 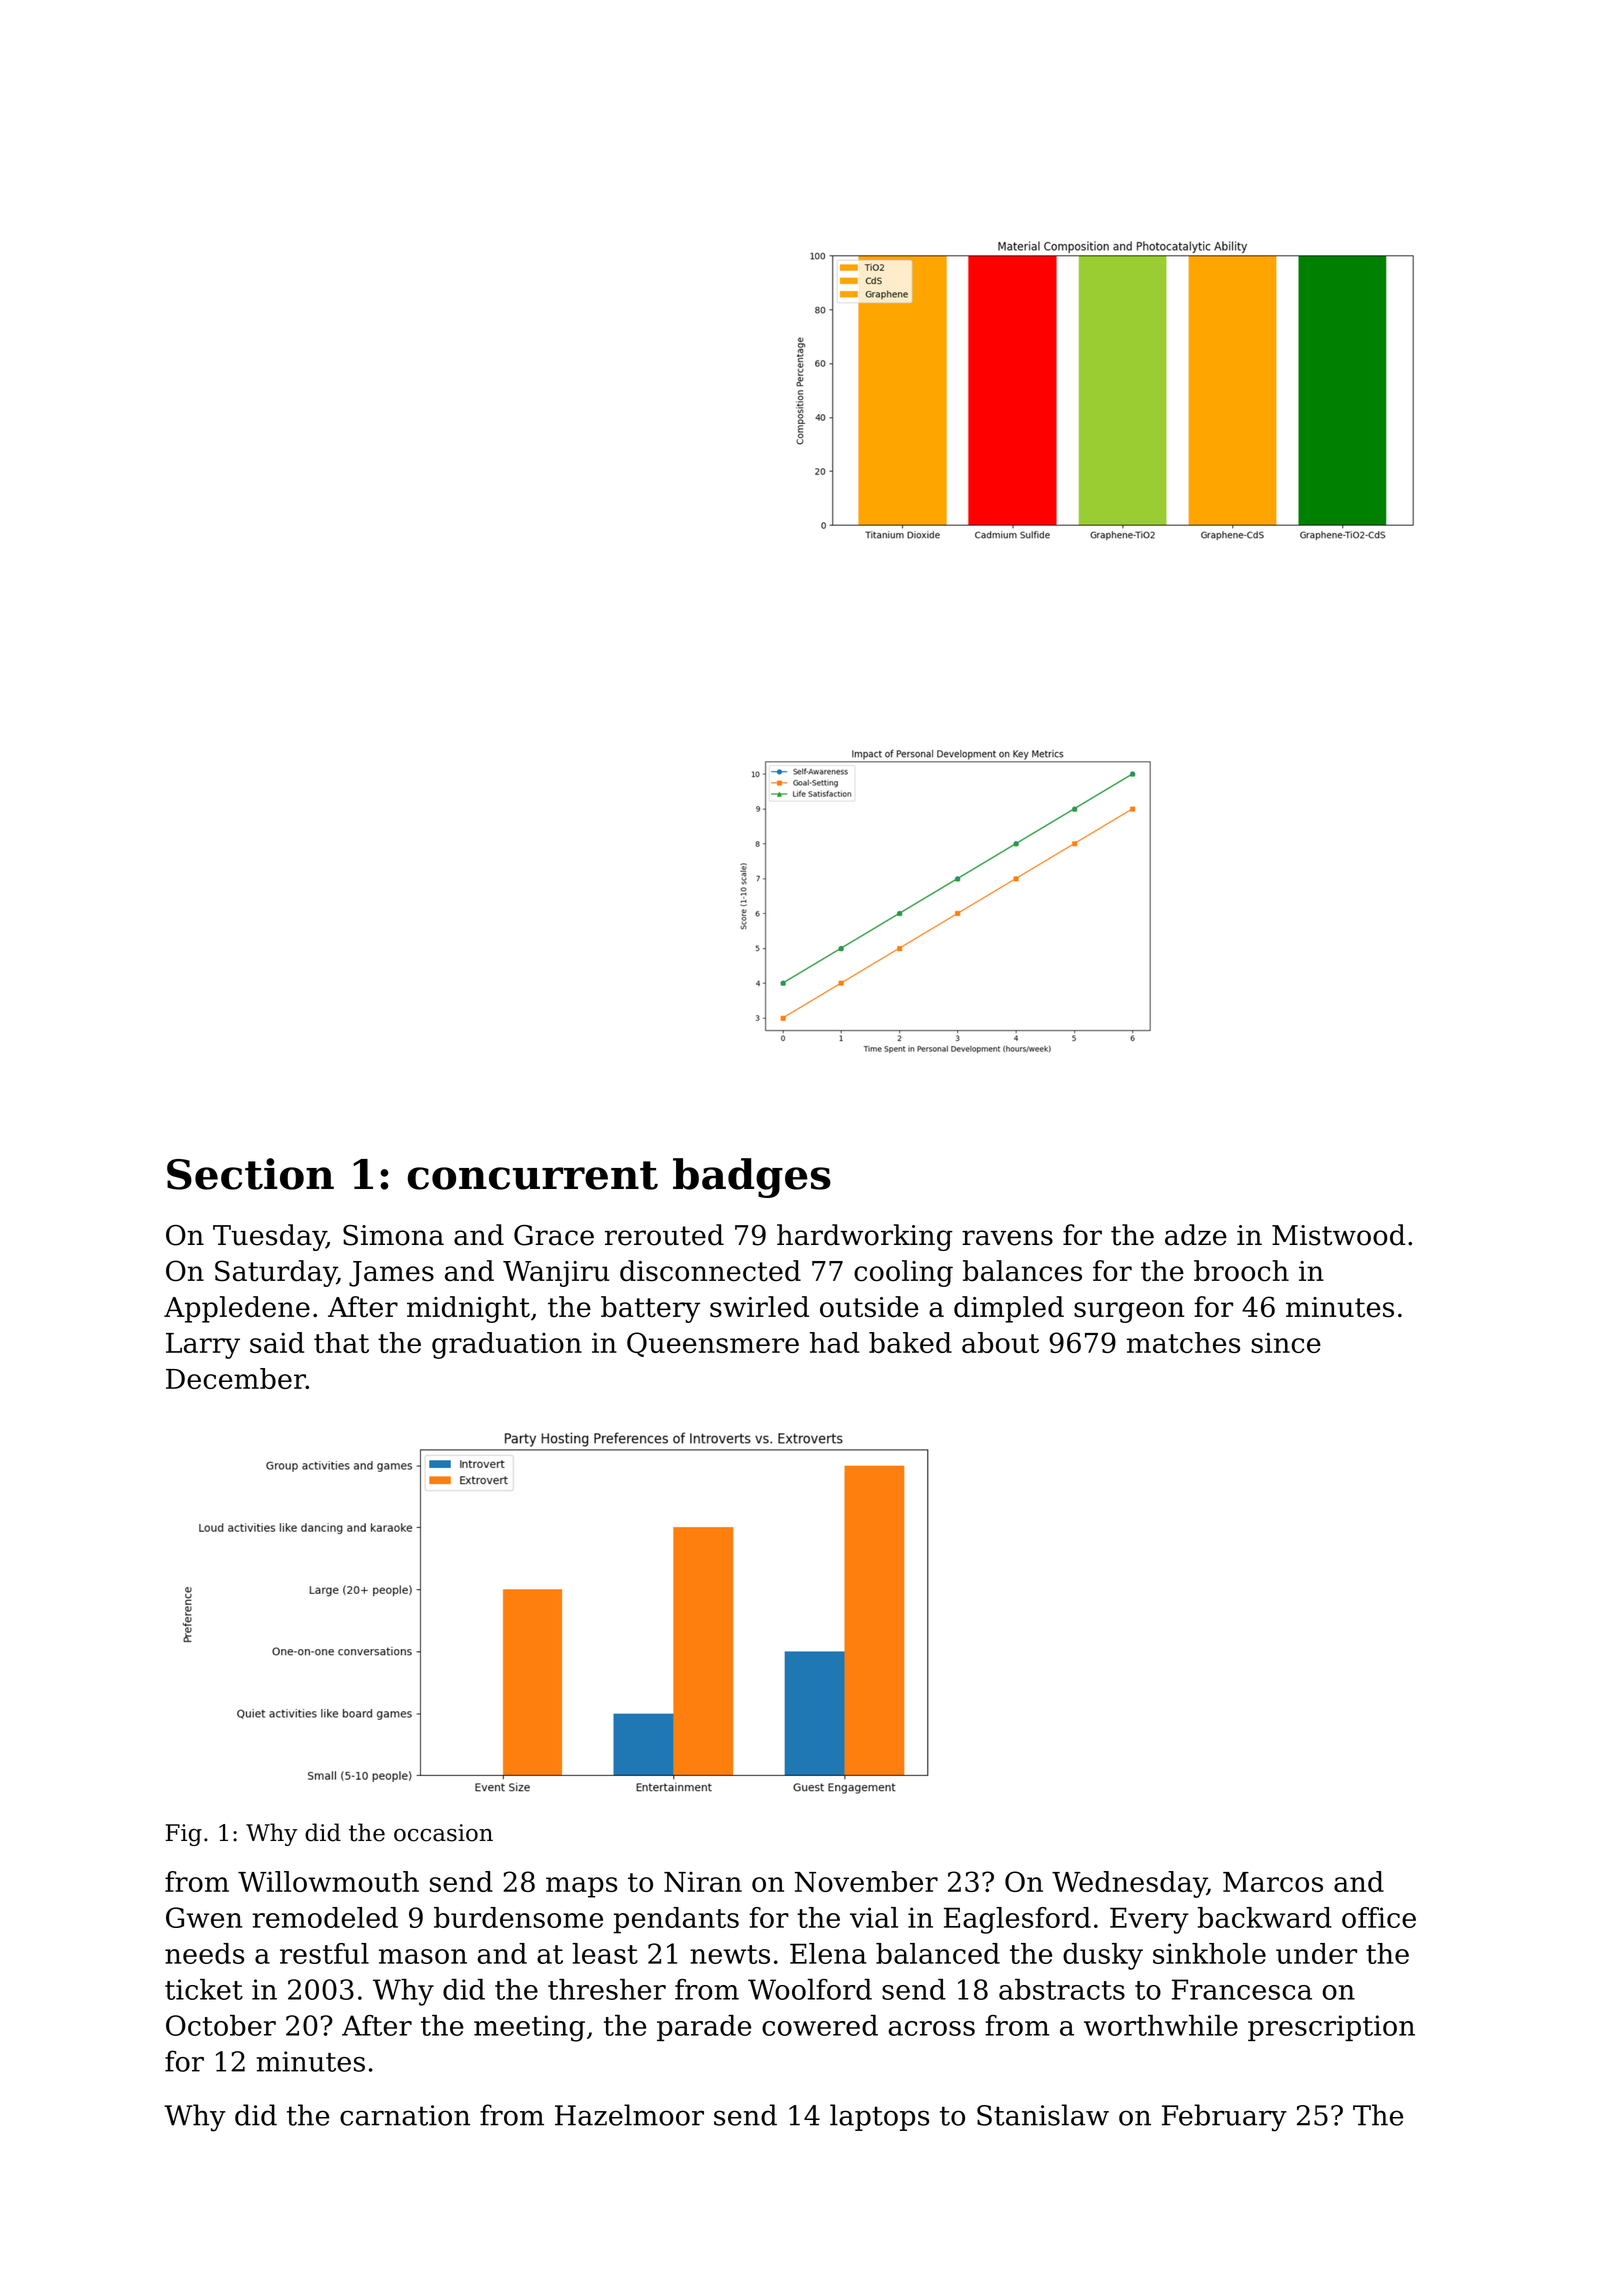 What do you see at coordinates (703, 1882) in the page?
I see `Niran` at bounding box center [703, 1882].
